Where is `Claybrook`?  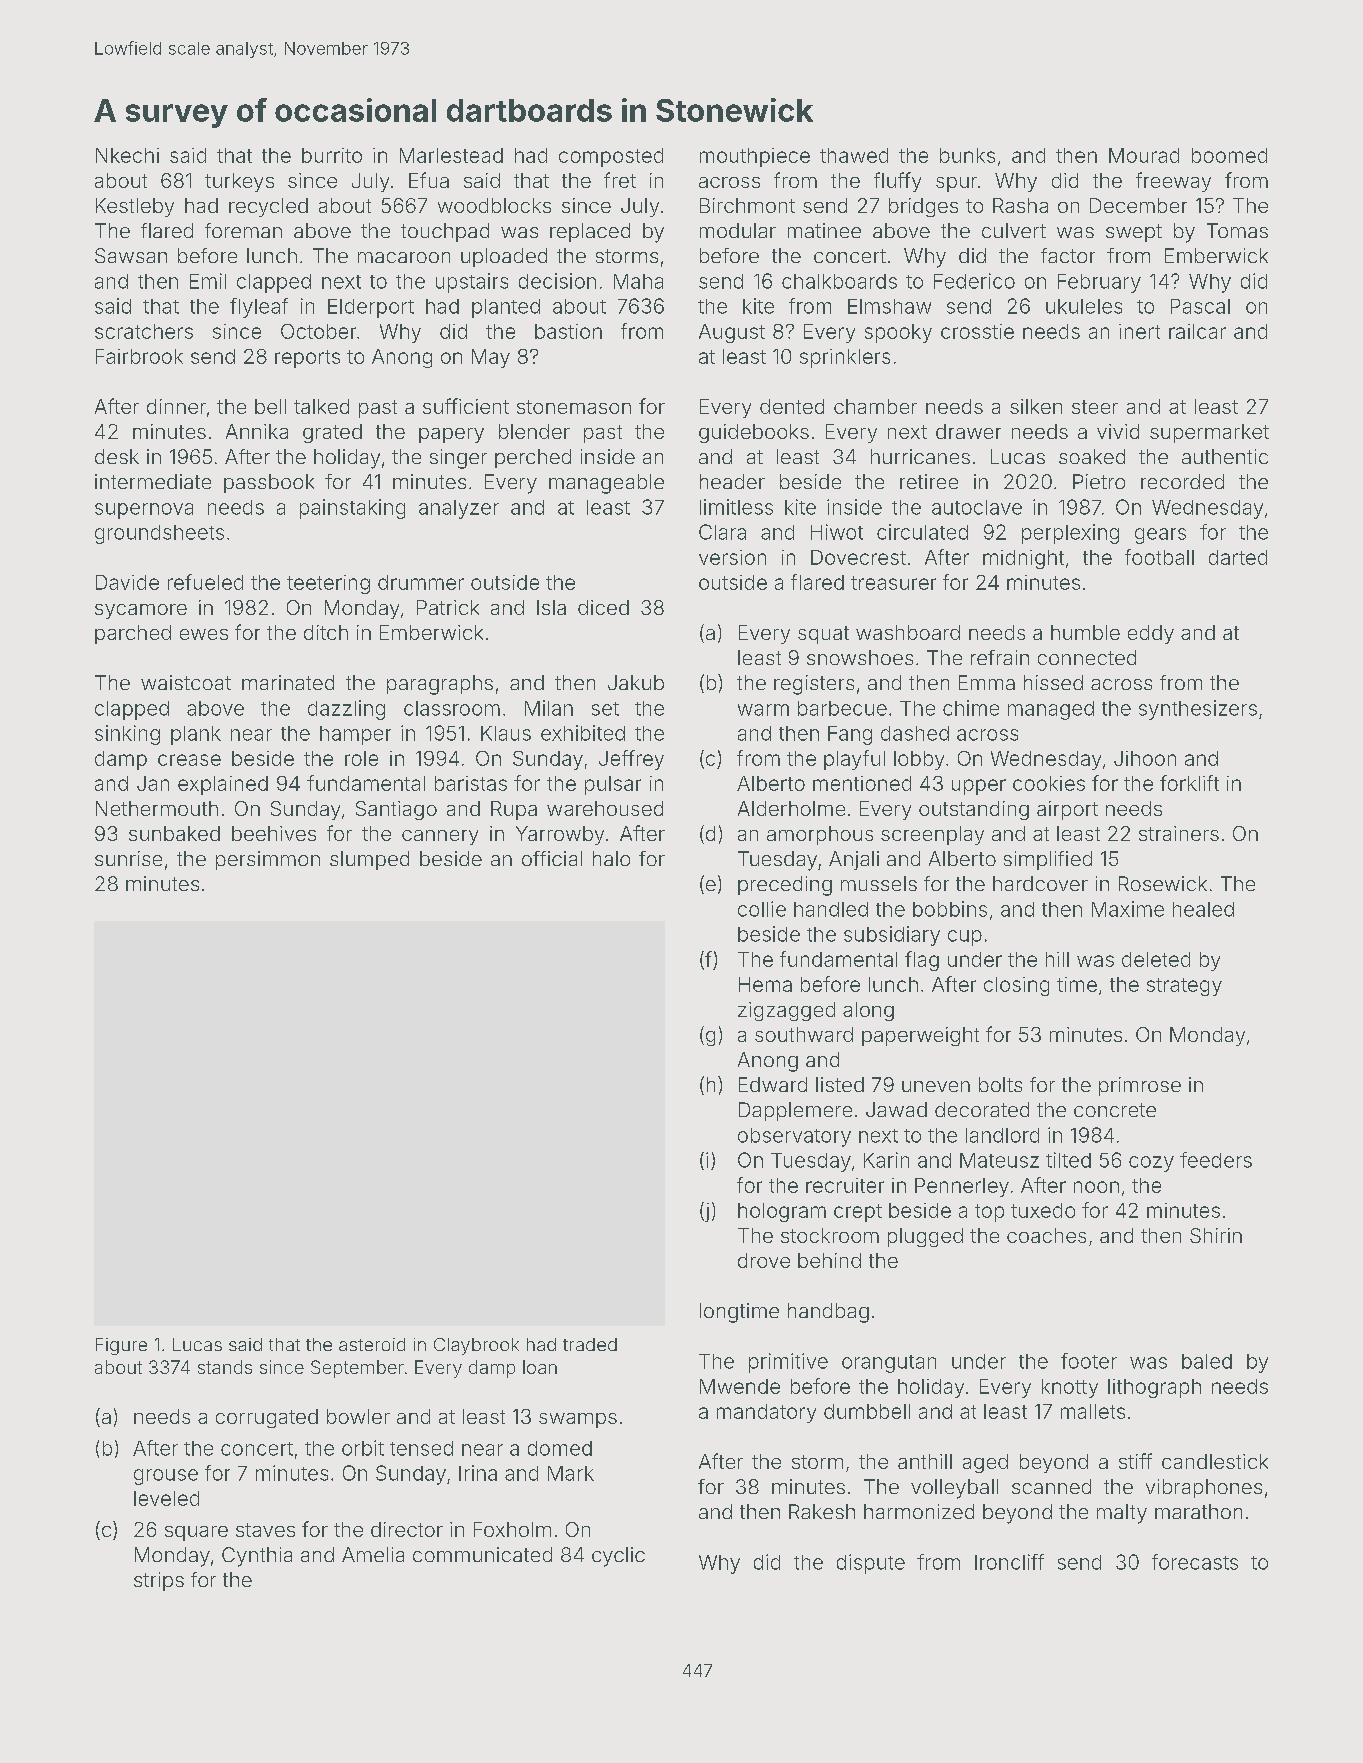 Claybrook is located at coordinates (476, 1346).
